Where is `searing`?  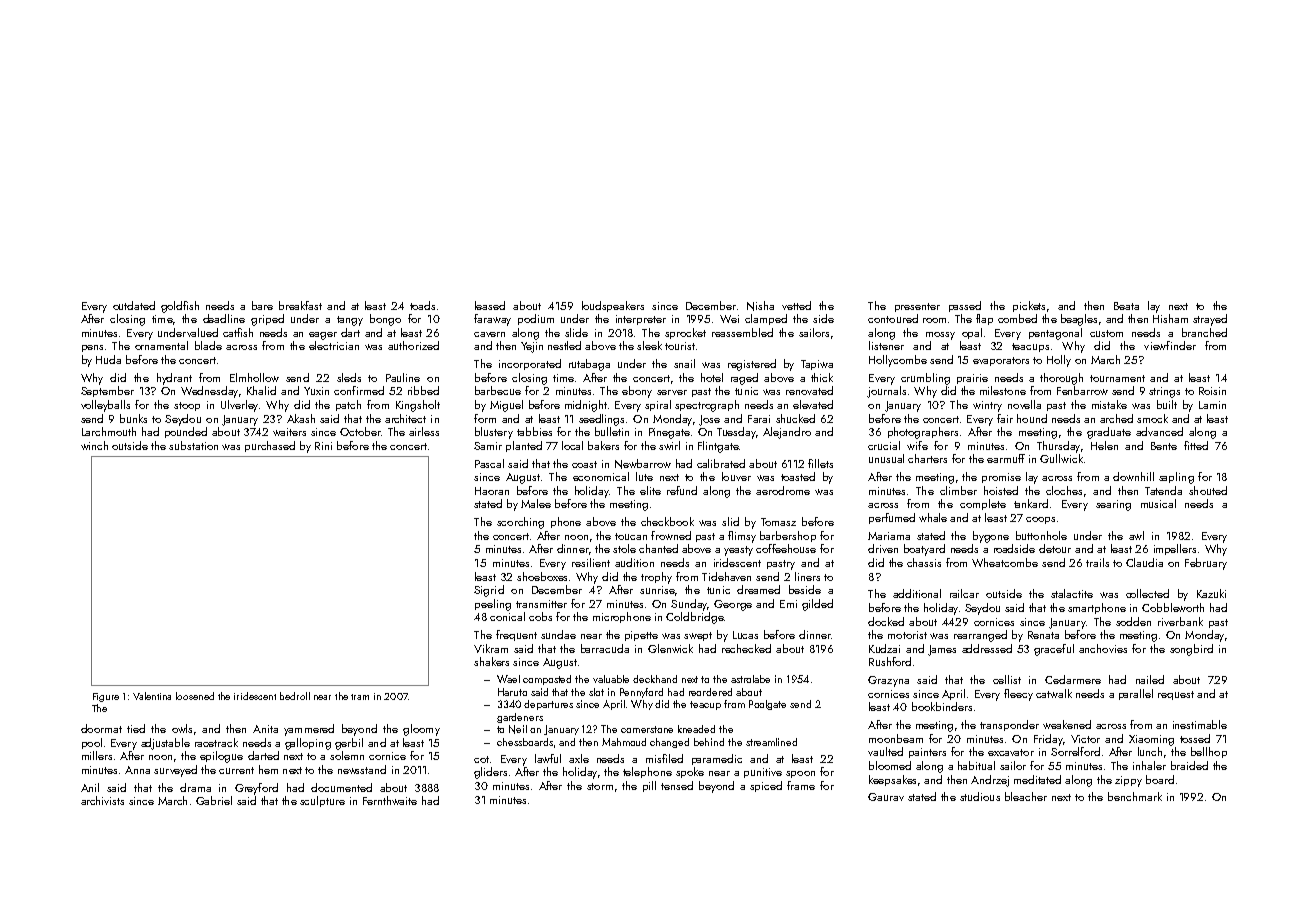
searing is located at coordinates (1113, 505).
